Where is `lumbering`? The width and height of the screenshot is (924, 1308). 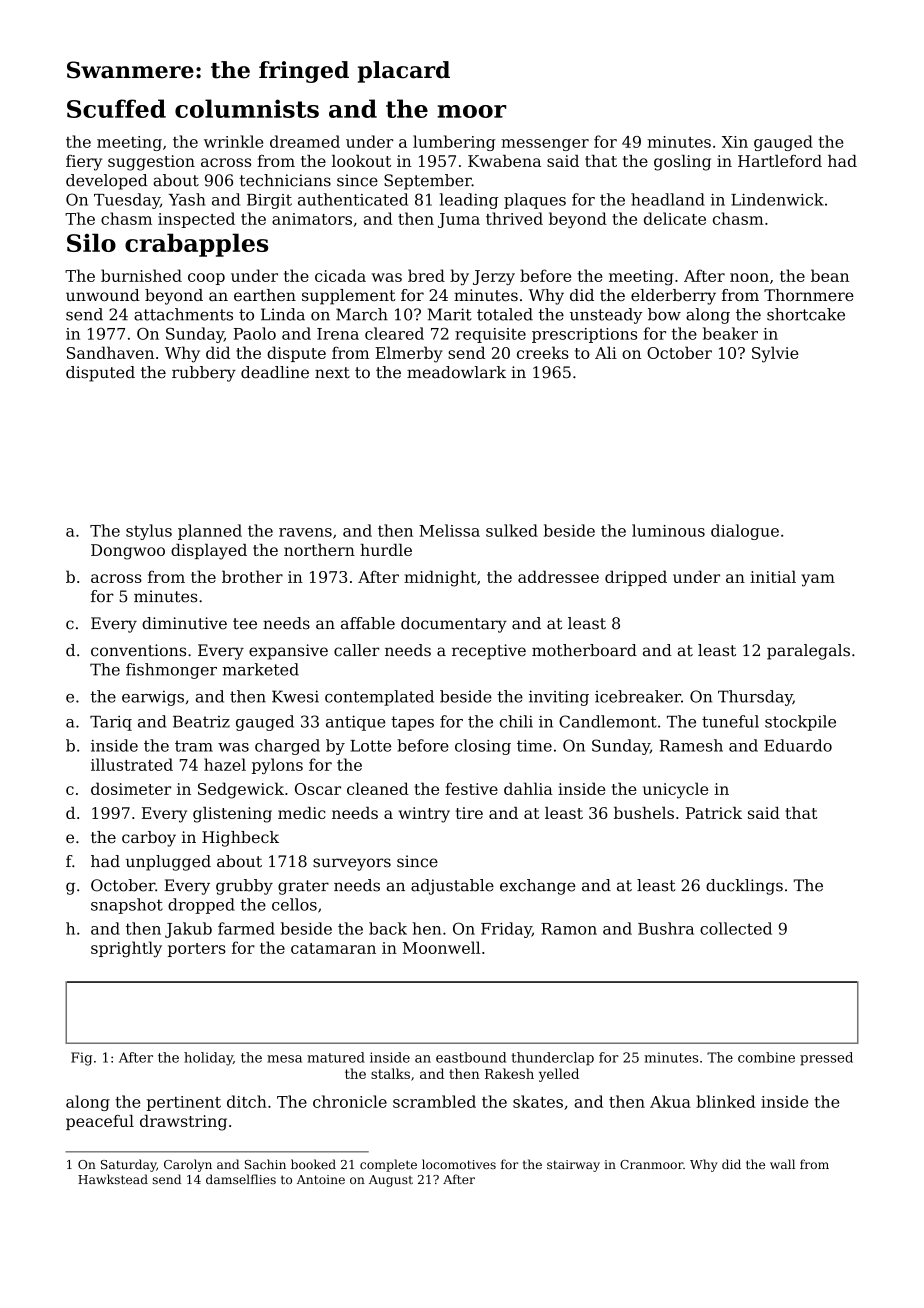
lumbering is located at coordinates (454, 143).
